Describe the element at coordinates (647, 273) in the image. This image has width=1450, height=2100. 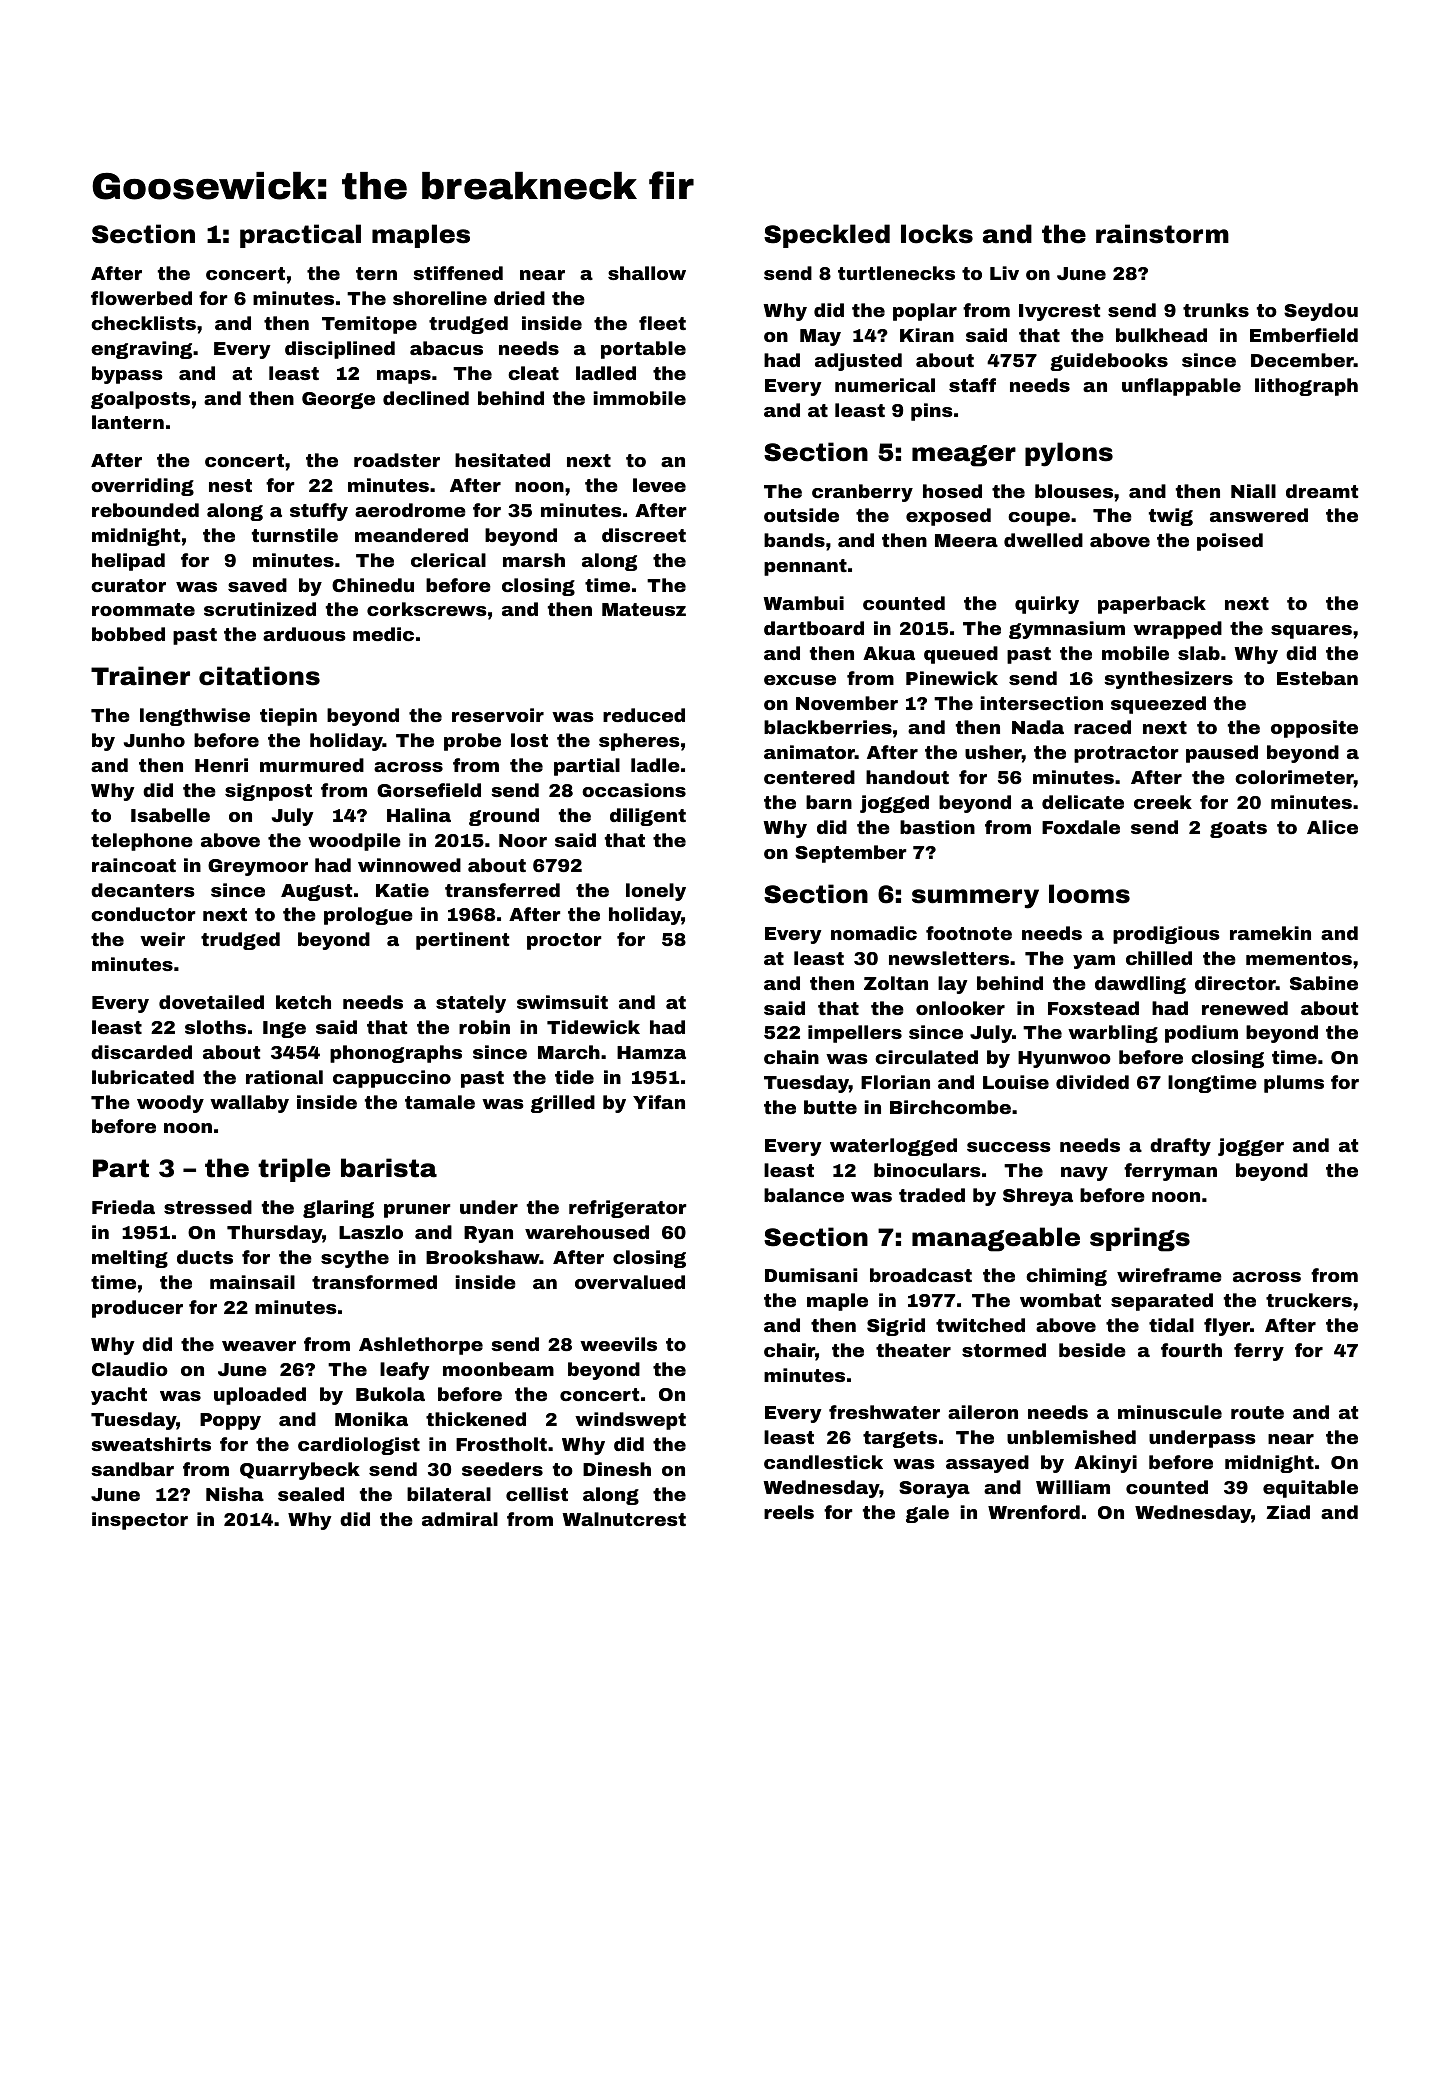
I see `shallow` at that location.
